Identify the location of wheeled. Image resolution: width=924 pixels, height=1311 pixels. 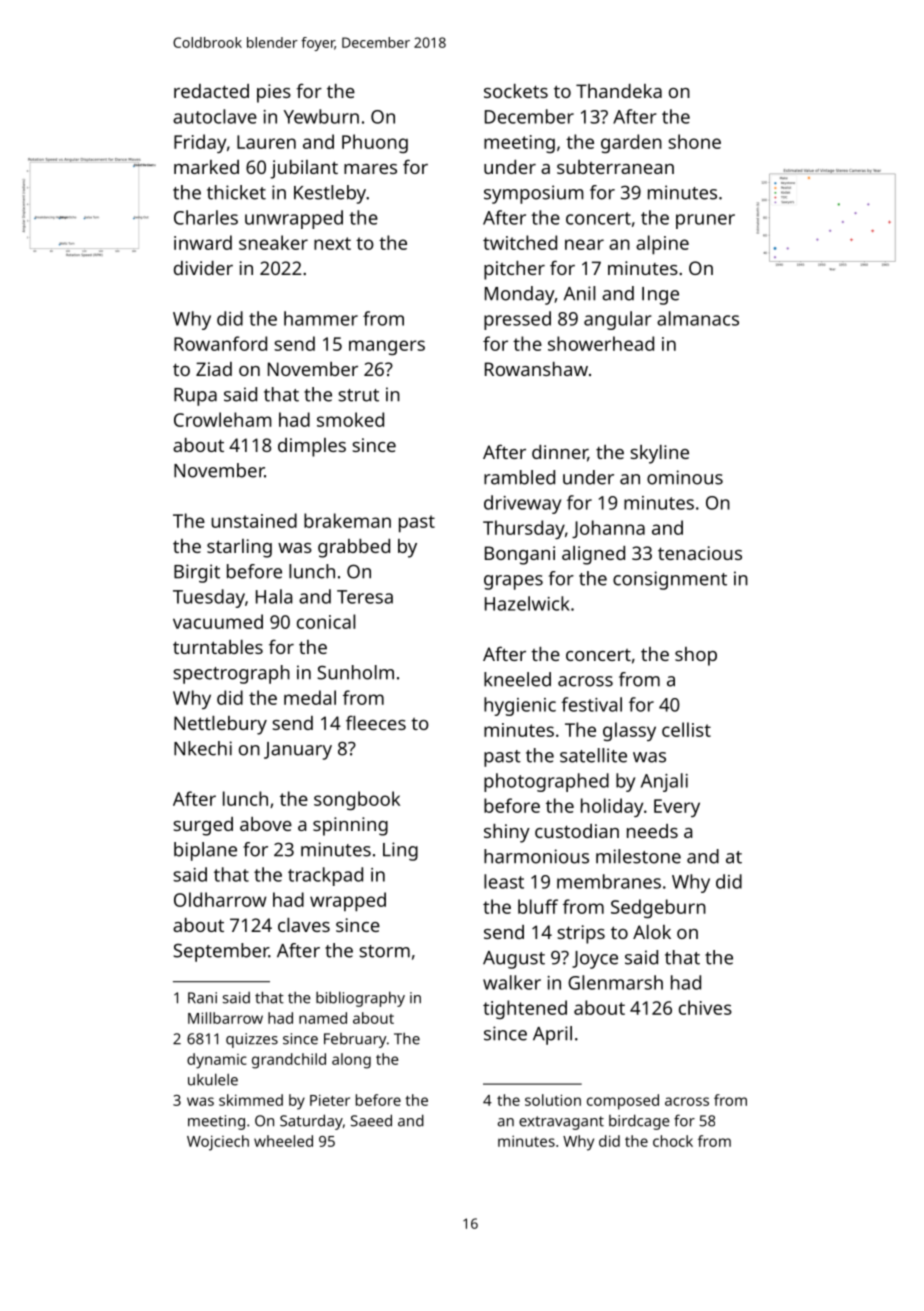
(283, 1141).
